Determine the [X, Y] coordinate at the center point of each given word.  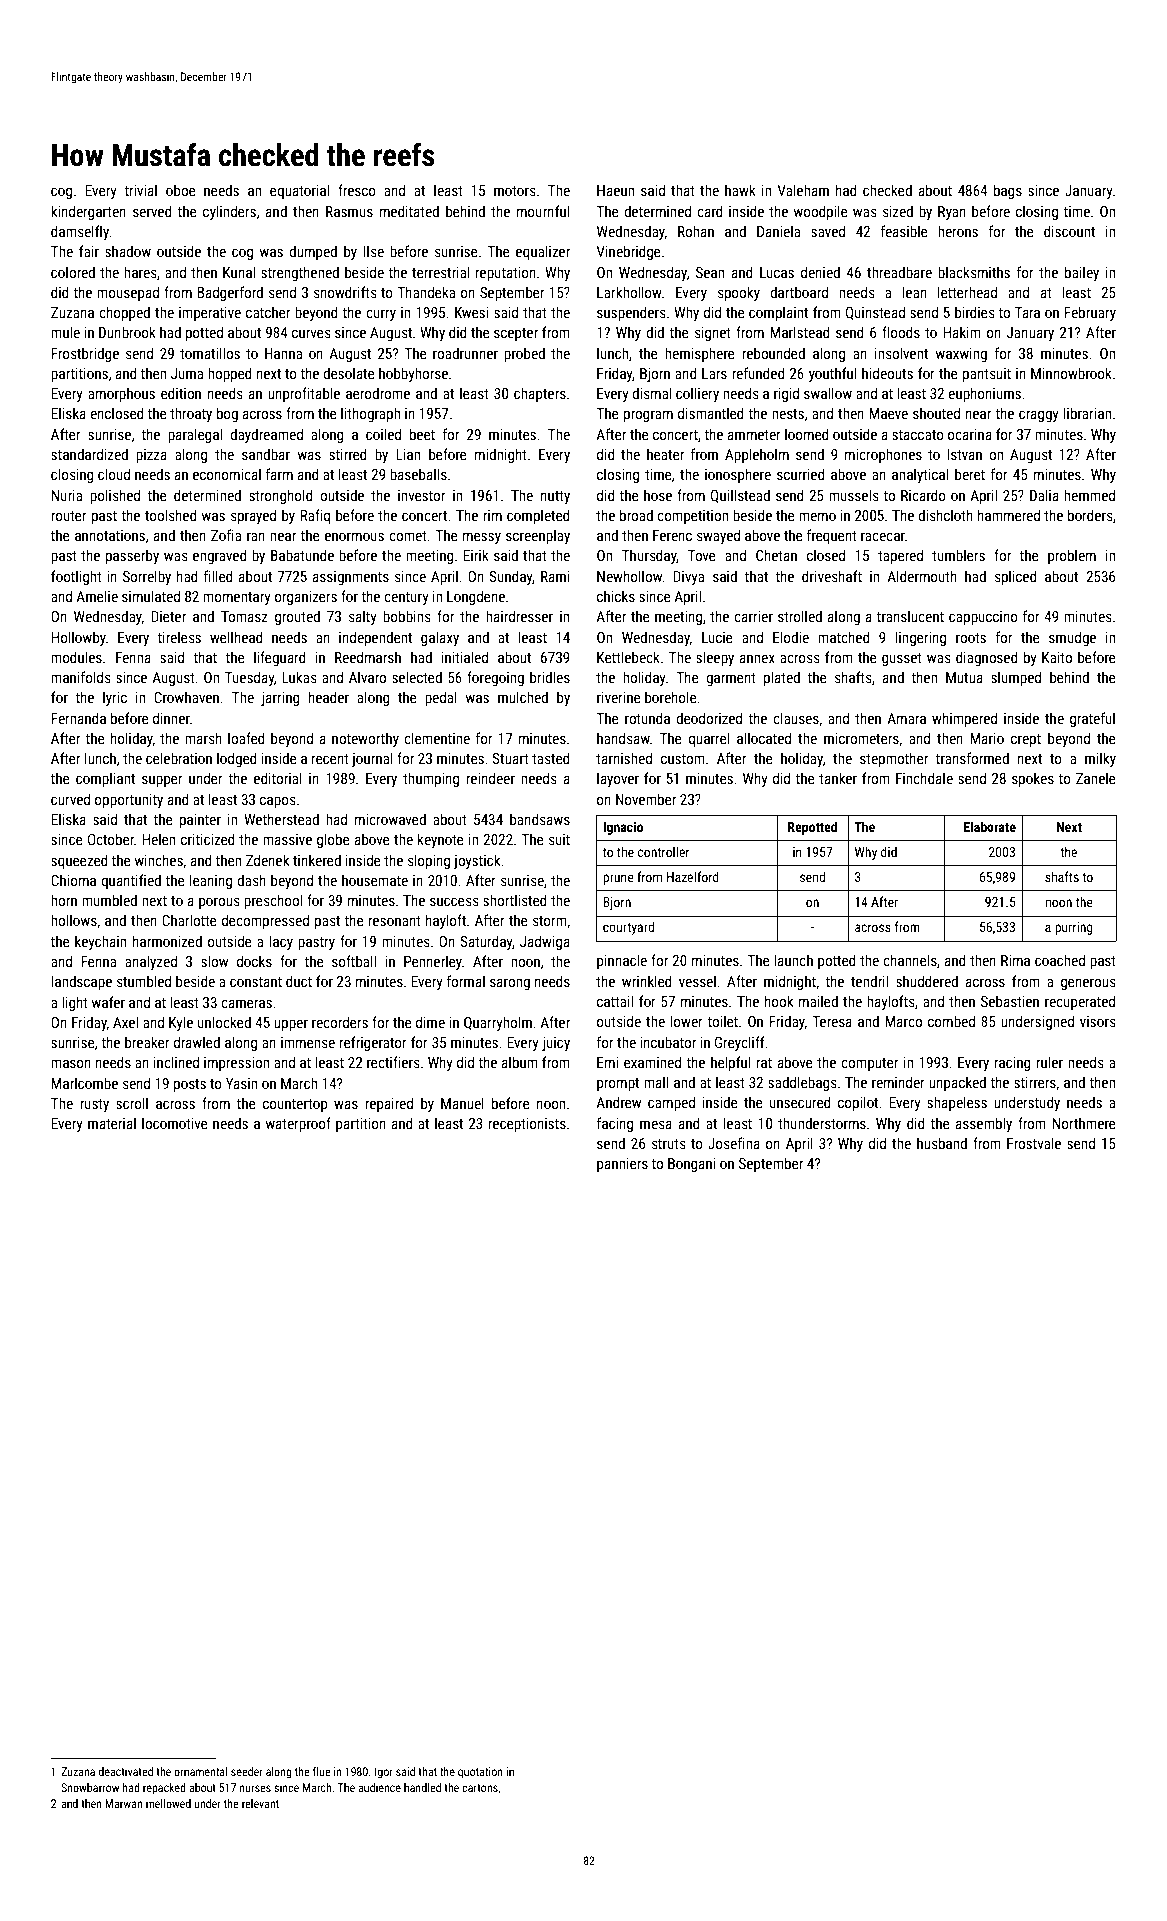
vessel [697, 981]
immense [308, 1042]
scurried [801, 474]
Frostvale [1034, 1143]
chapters [540, 394]
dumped [313, 252]
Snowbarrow [90, 1787]
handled [422, 1787]
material [112, 1123]
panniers [622, 1165]
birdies [975, 312]
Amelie [97, 596]
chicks [616, 596]
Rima [1015, 960]
